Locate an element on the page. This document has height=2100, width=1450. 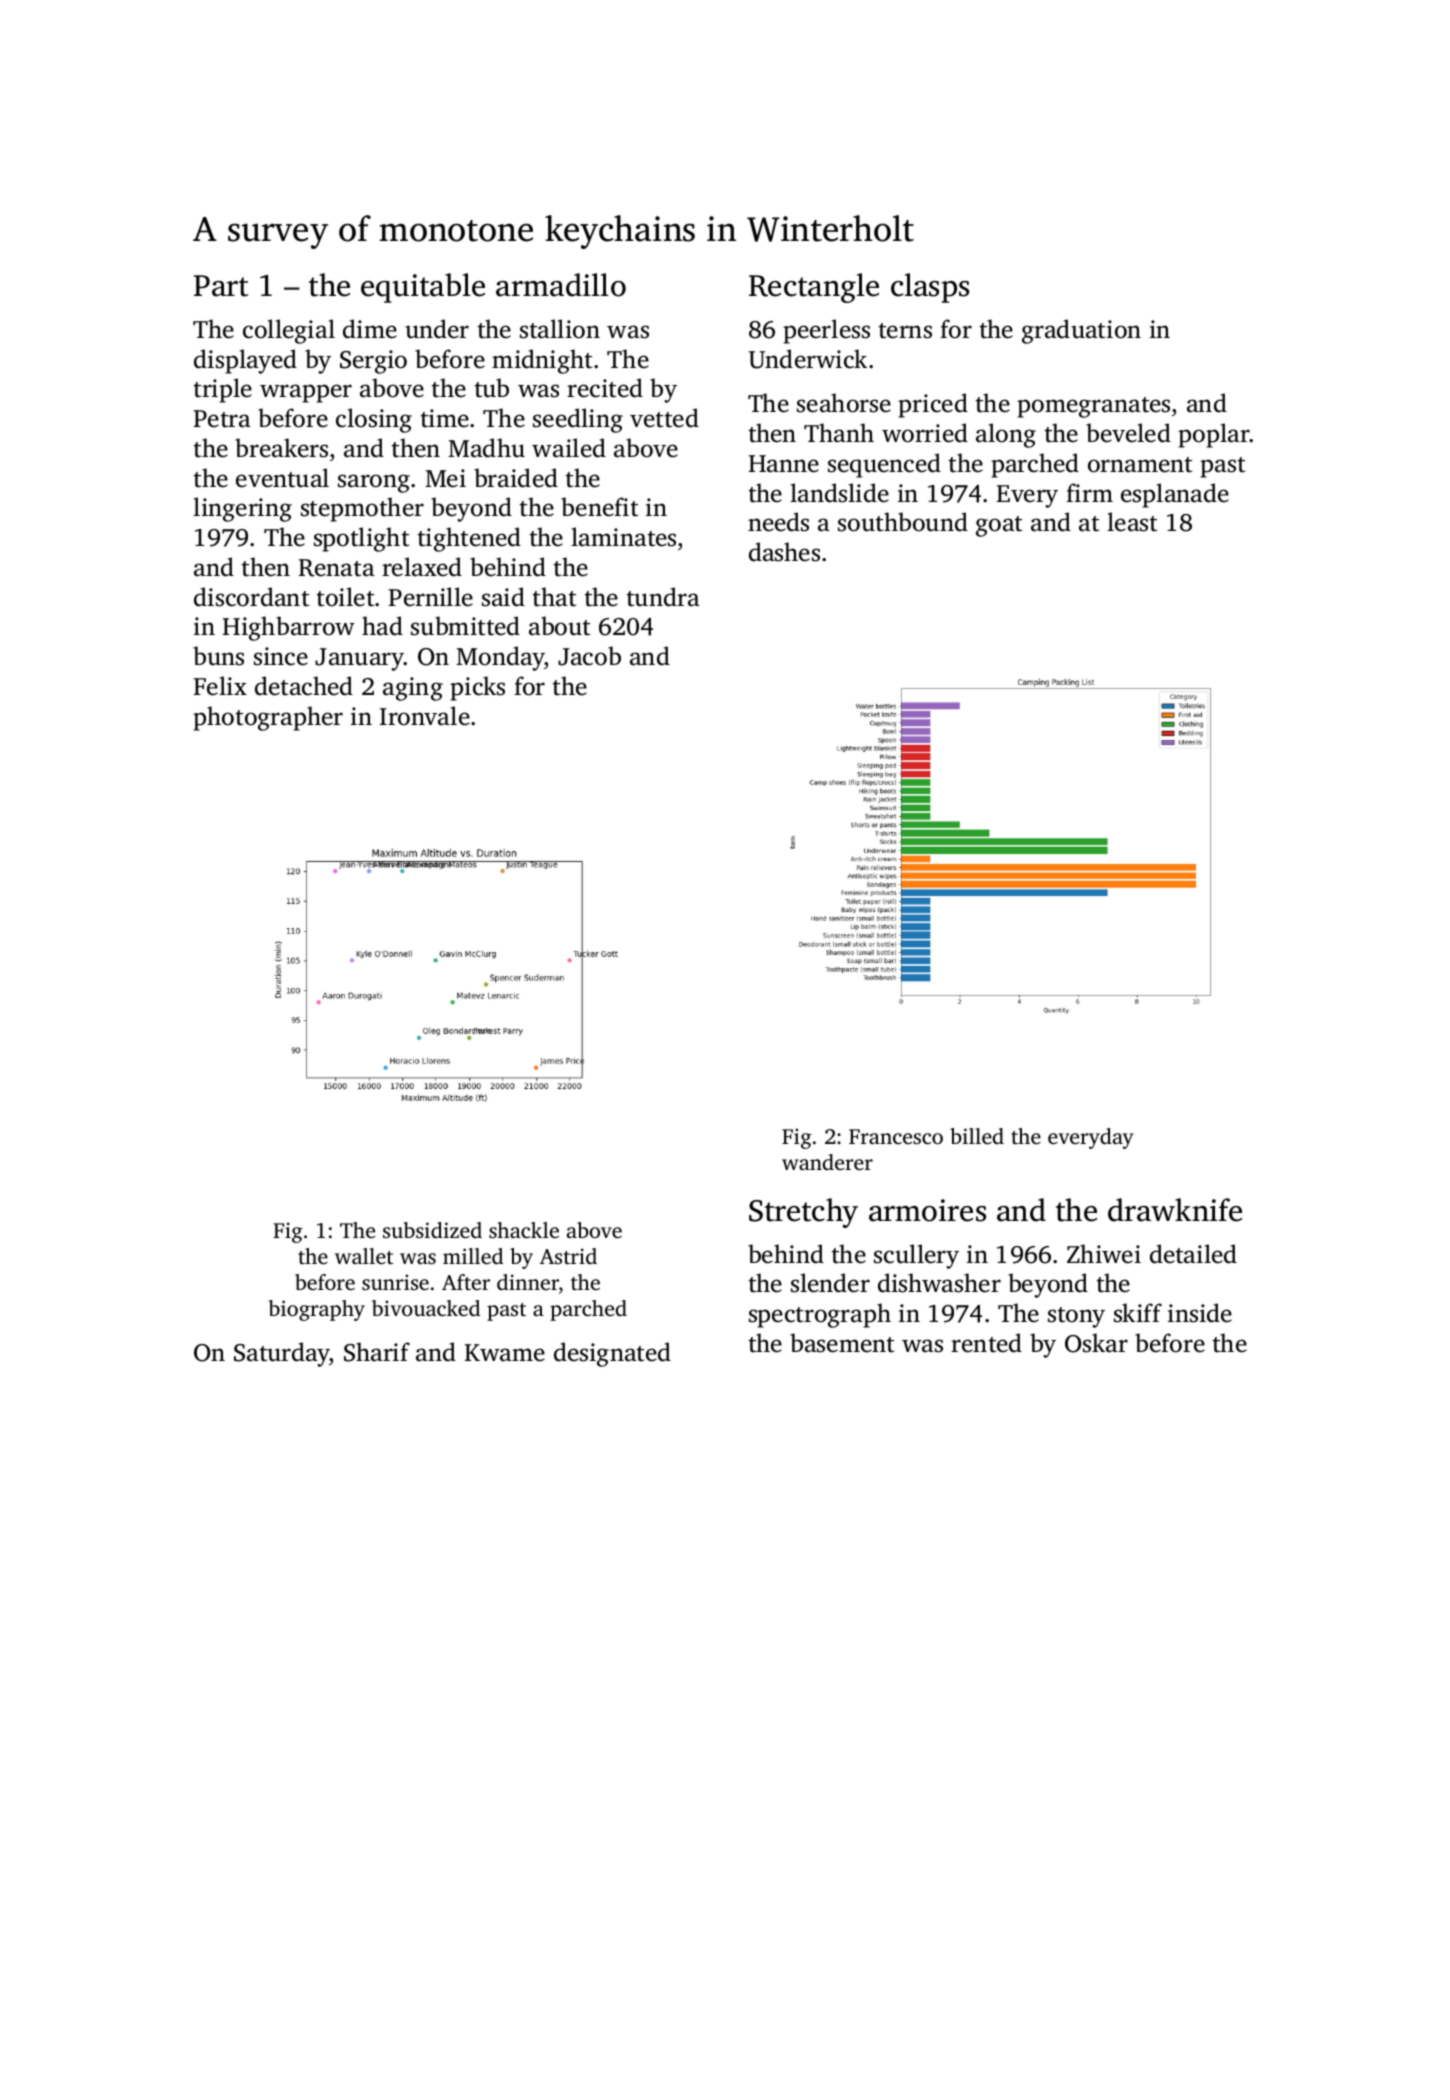
clasps is located at coordinates (930, 288).
